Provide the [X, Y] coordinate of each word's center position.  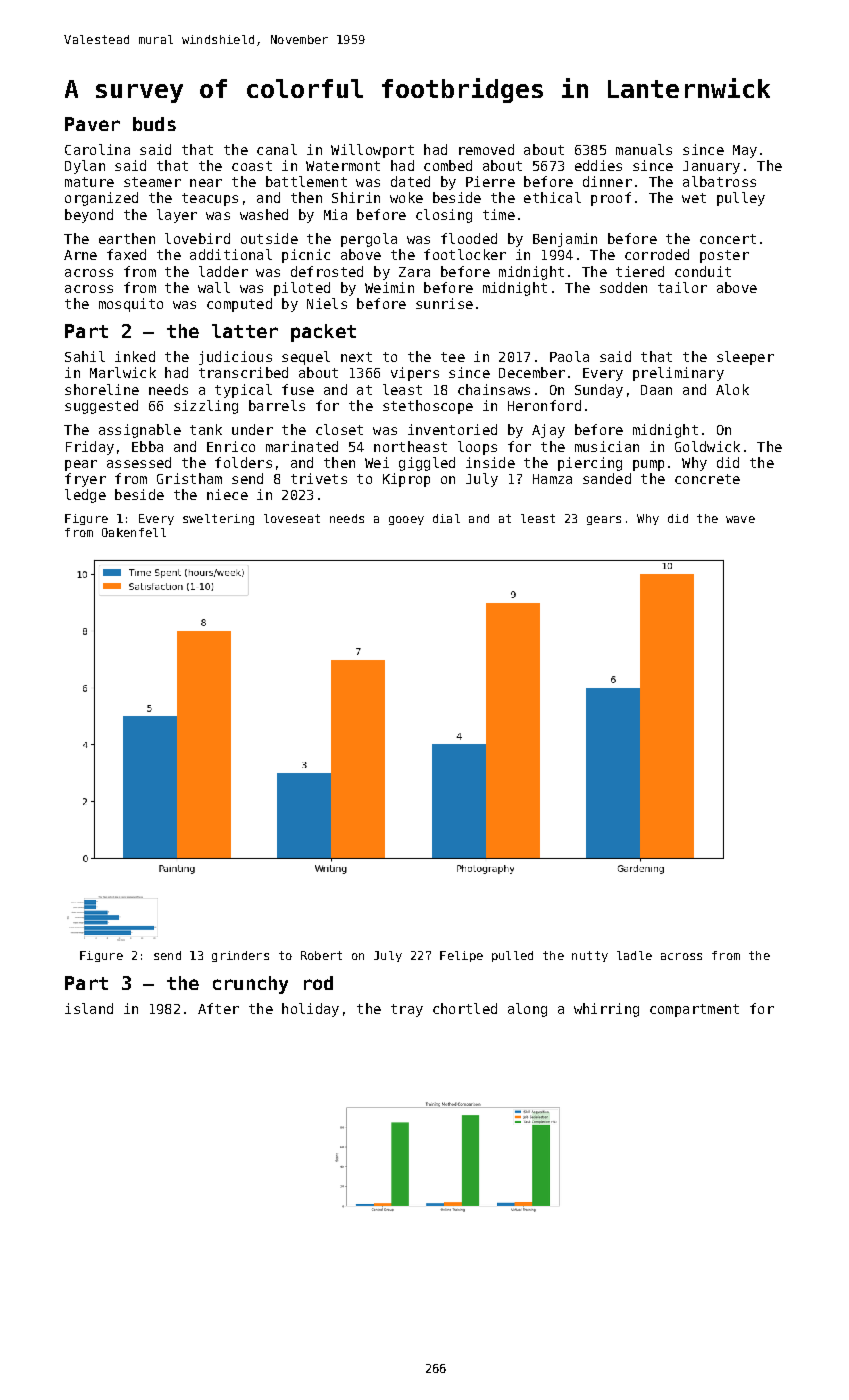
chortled [465, 1008]
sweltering [218, 519]
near [206, 183]
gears [604, 520]
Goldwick [707, 446]
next [356, 357]
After [218, 1008]
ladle [634, 955]
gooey [406, 520]
